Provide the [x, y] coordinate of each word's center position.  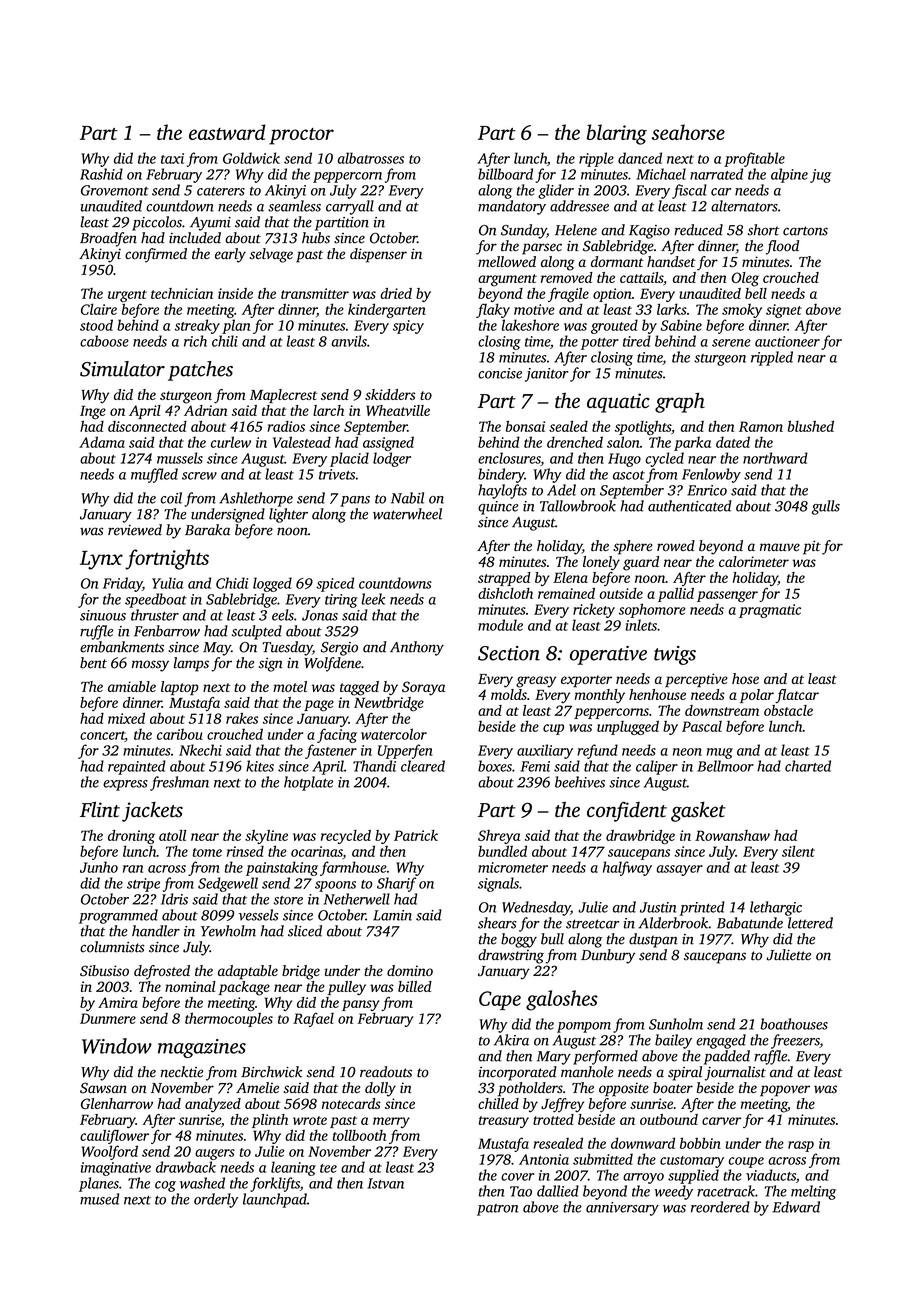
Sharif [397, 884]
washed [202, 1183]
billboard [505, 174]
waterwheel [407, 514]
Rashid [101, 174]
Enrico [707, 490]
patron [497, 1210]
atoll [172, 835]
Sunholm [676, 1024]
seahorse [688, 132]
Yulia [167, 583]
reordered [720, 1207]
